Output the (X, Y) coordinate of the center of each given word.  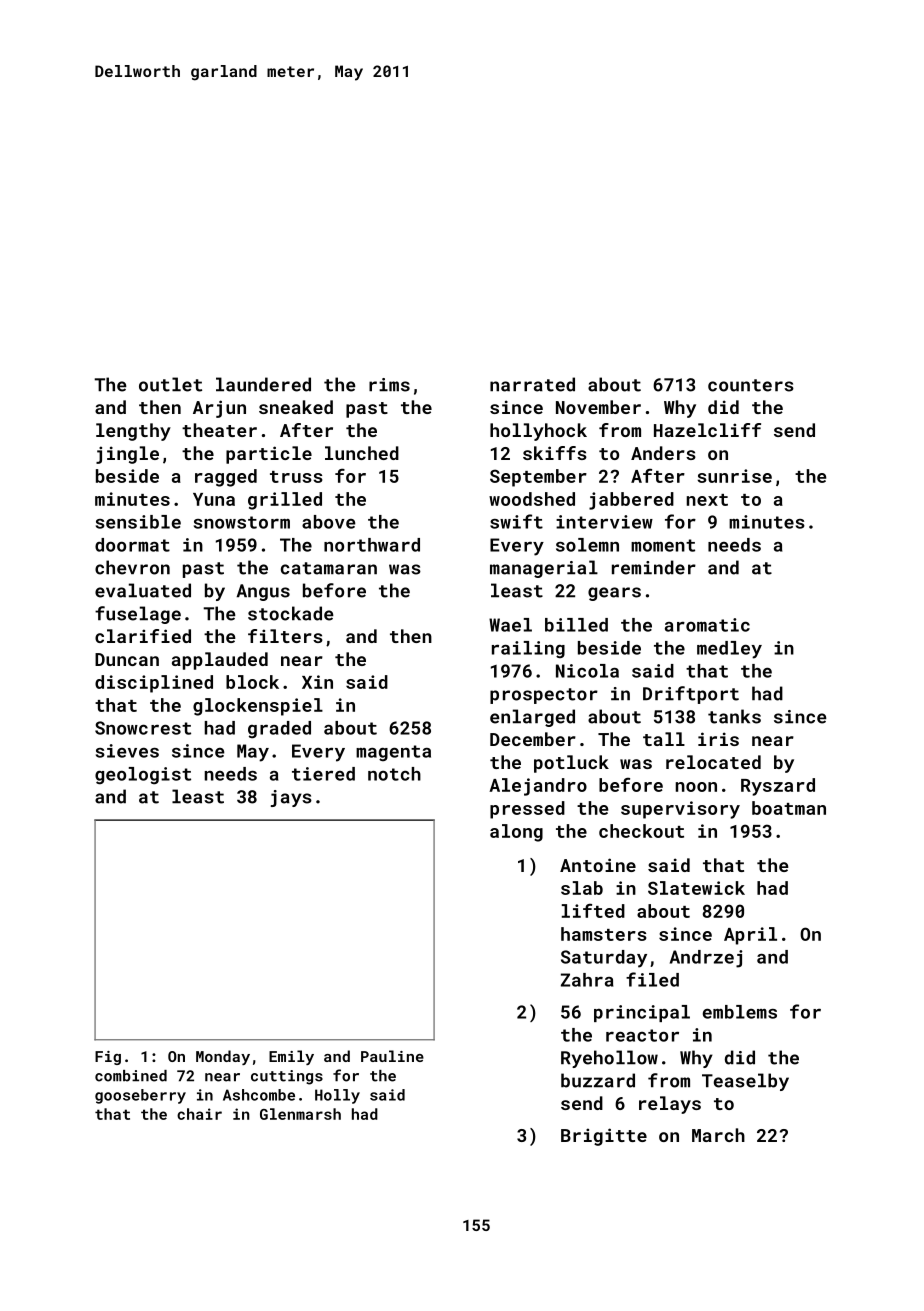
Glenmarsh (300, 1114)
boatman (789, 808)
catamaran (329, 568)
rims (389, 385)
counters (751, 385)
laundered (263, 384)
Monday (223, 1057)
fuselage (138, 615)
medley (729, 650)
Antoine (598, 865)
